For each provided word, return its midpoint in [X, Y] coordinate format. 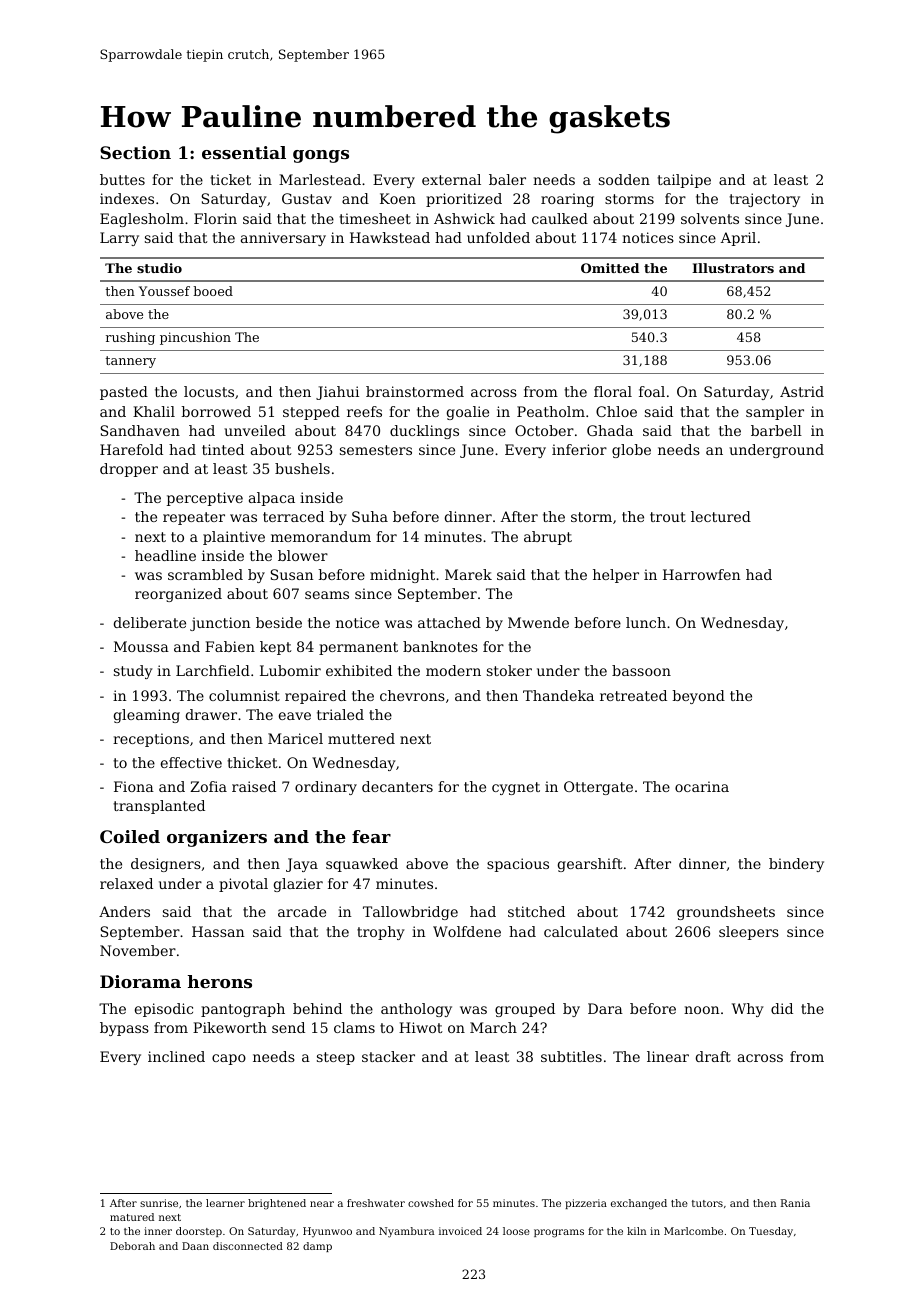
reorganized [178, 595]
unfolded [498, 237]
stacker [388, 1056]
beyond [699, 697]
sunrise [159, 1203]
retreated [633, 695]
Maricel [295, 738]
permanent [358, 648]
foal [652, 391]
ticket [230, 179]
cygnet [516, 788]
